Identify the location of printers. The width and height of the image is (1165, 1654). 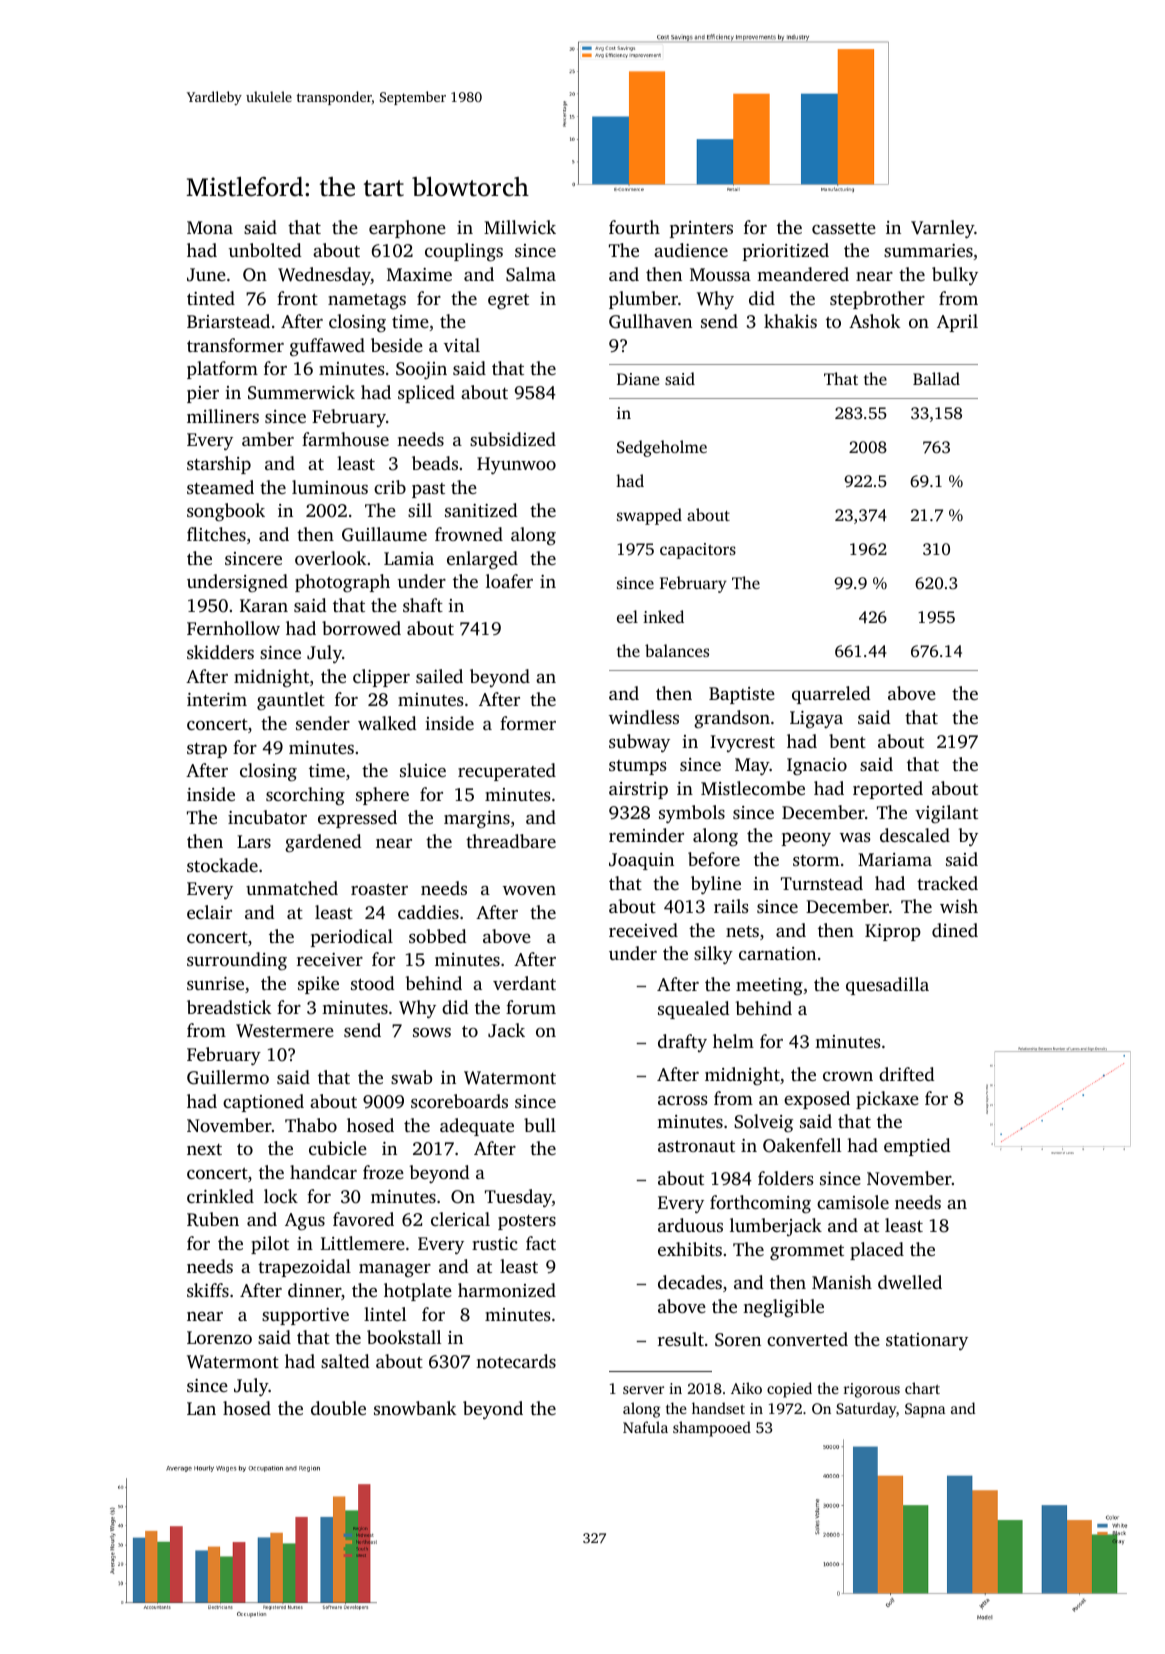
(701, 229).
